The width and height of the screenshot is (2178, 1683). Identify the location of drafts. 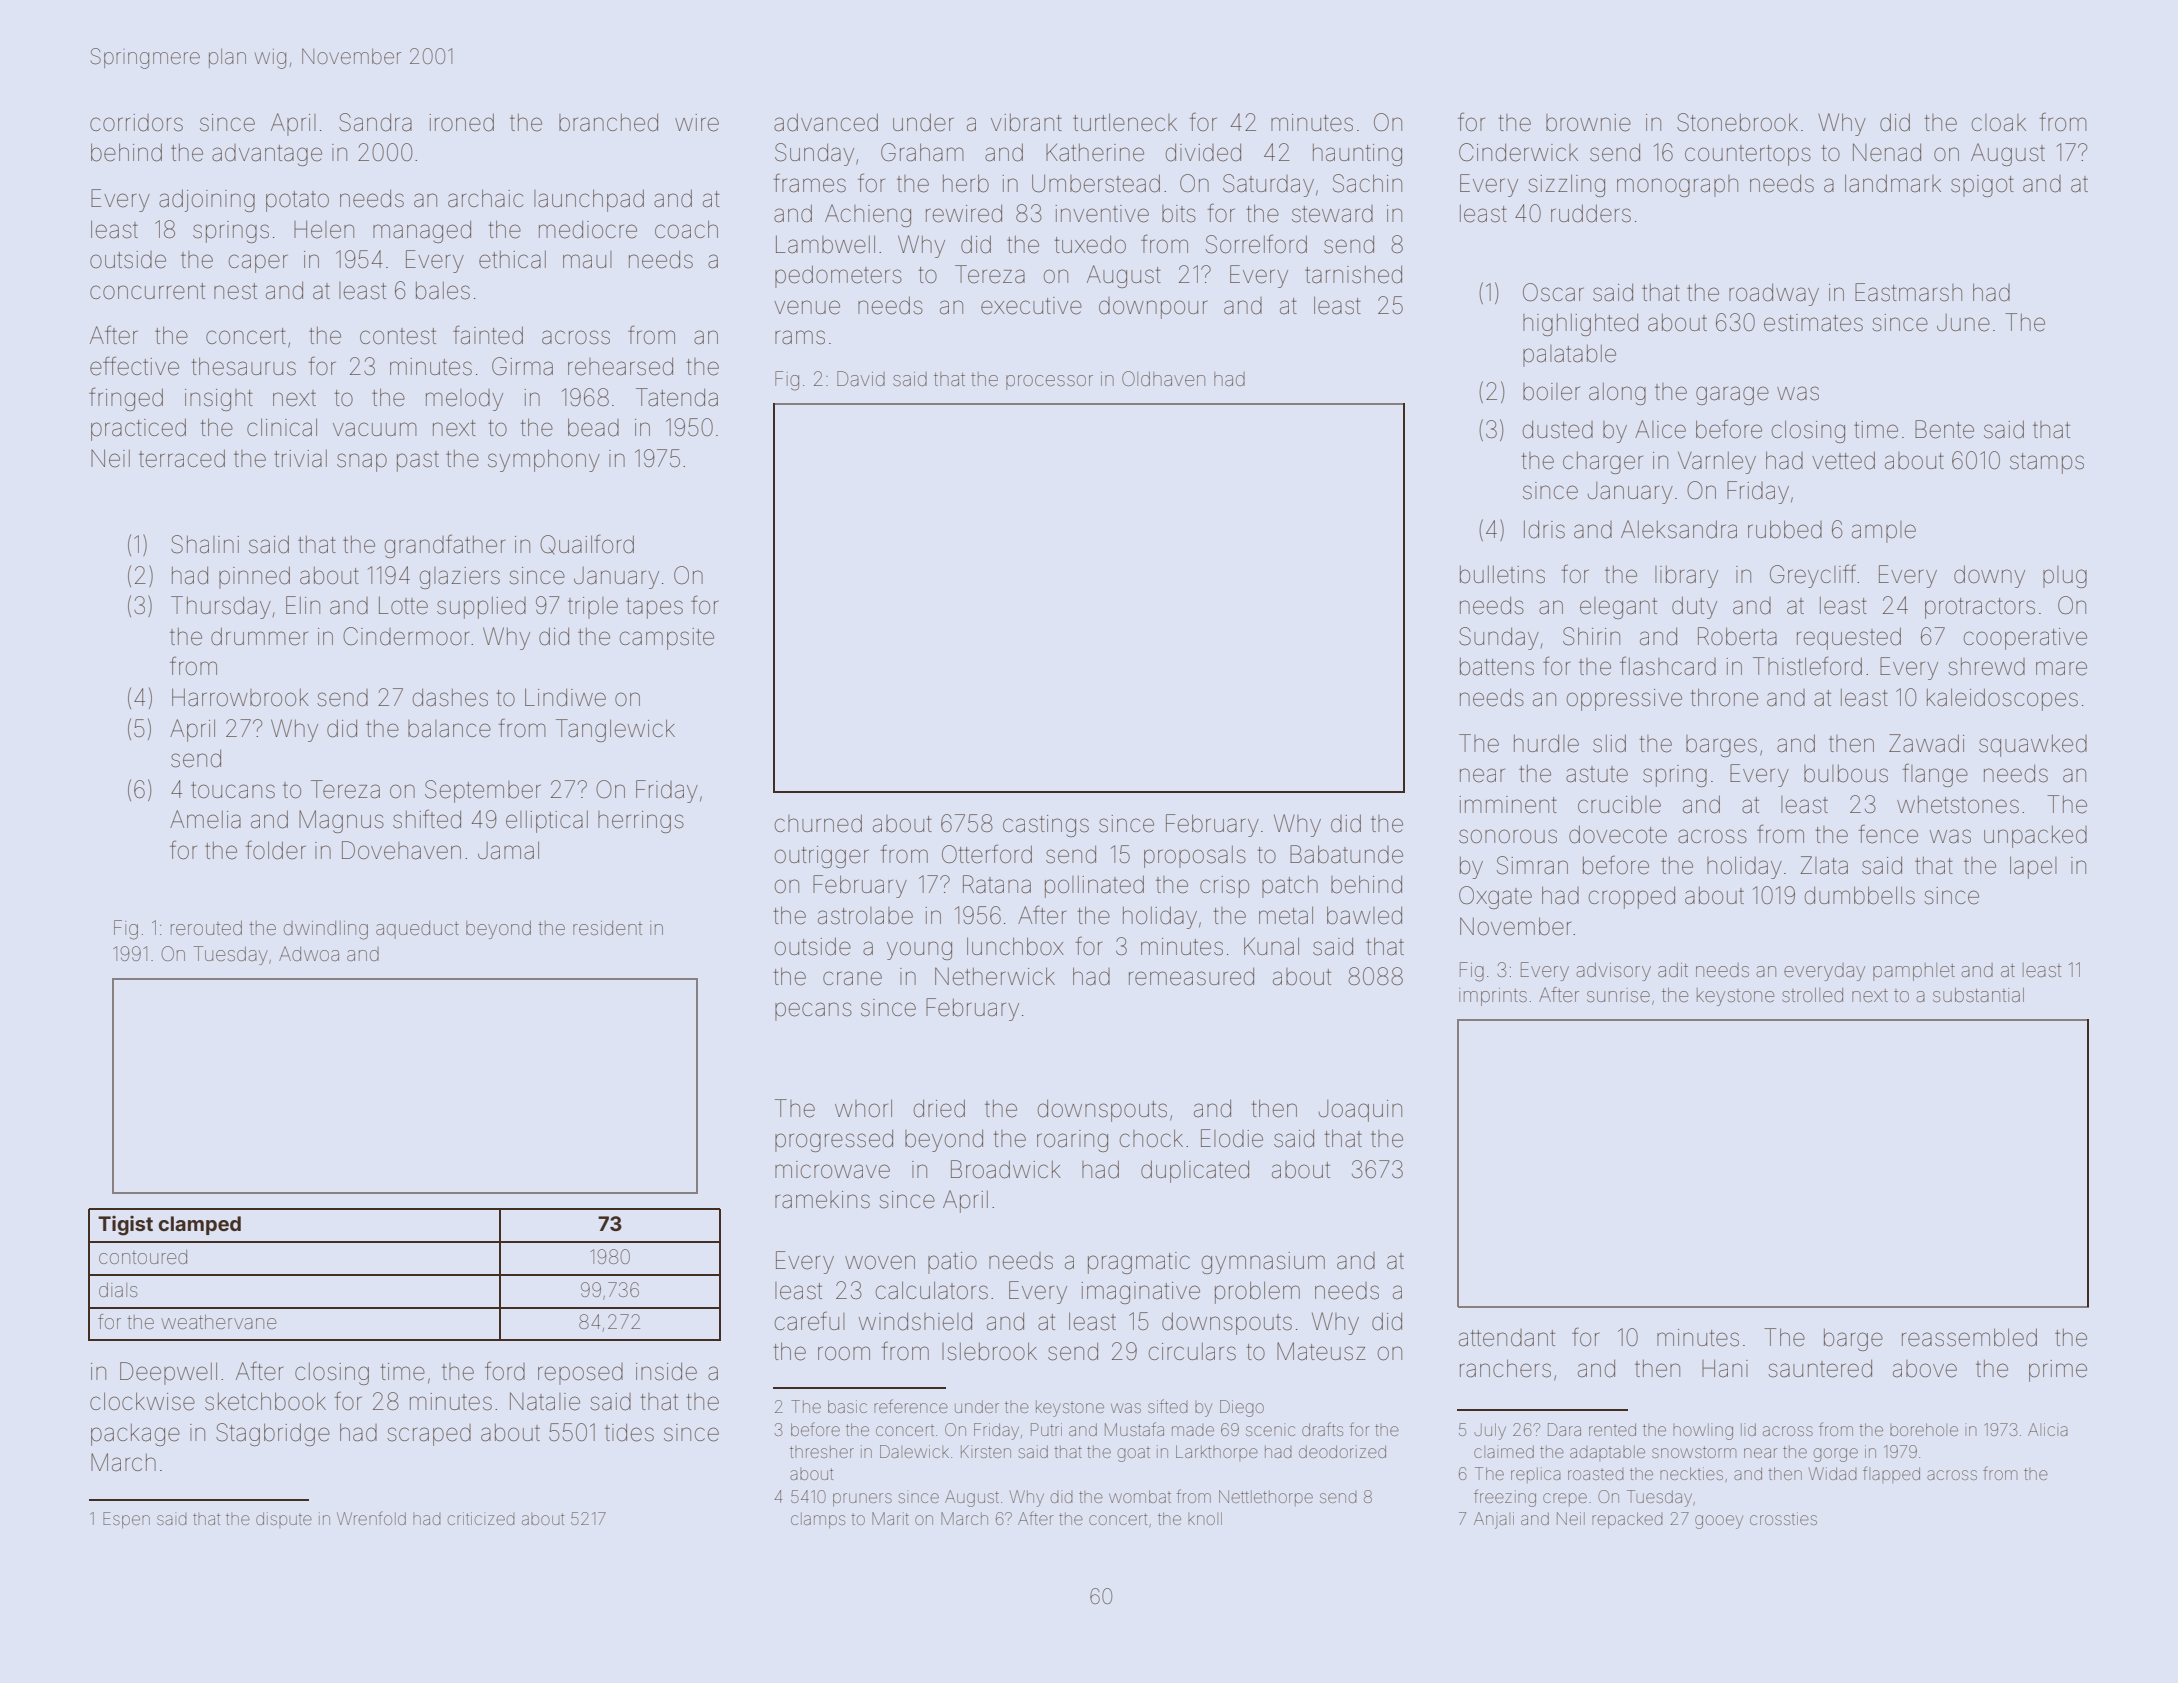
(1322, 1429).
